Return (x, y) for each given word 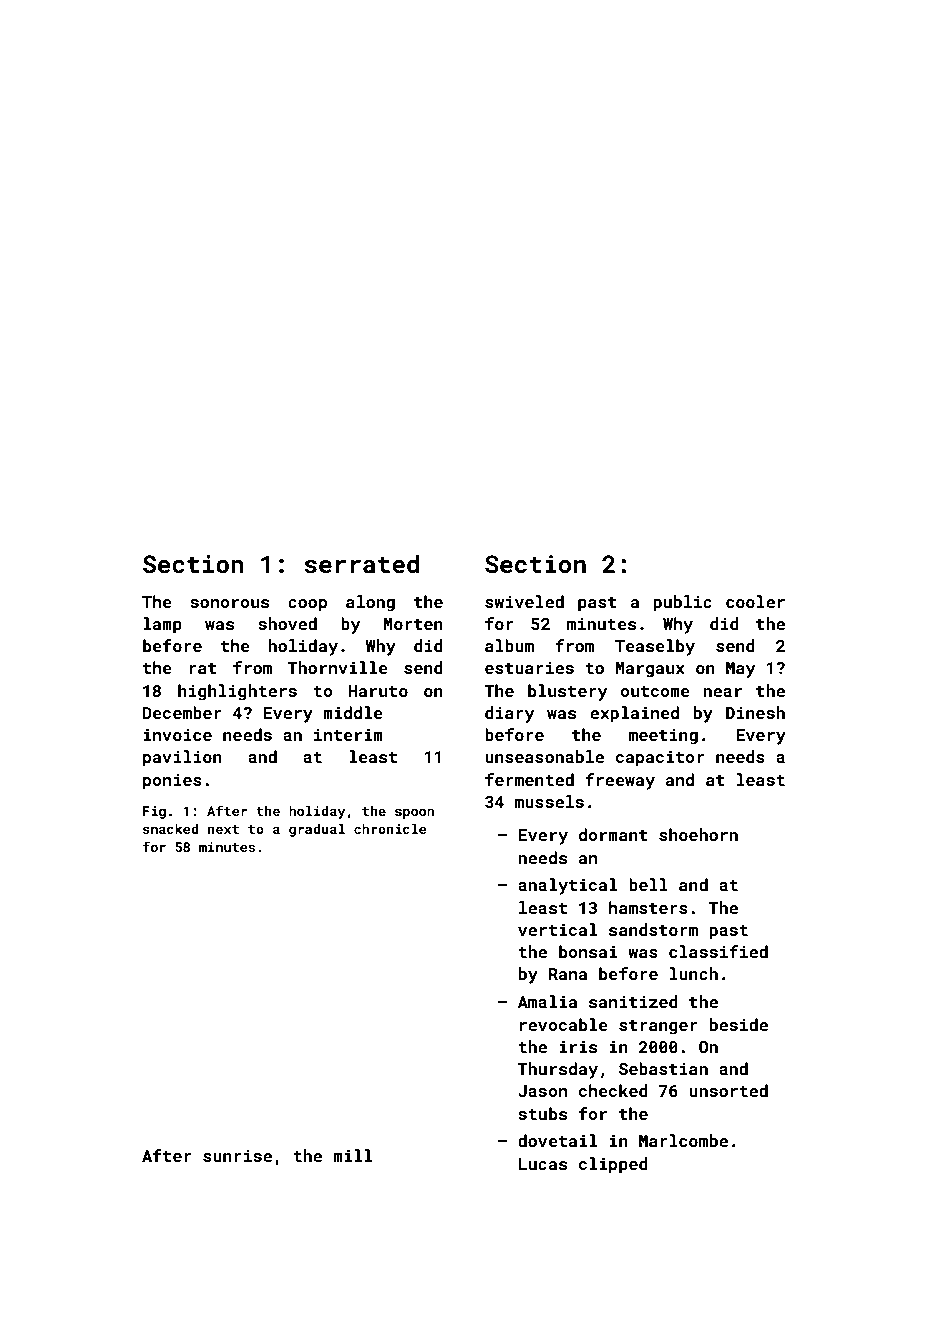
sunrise (237, 1156)
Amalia (547, 1001)
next (223, 829)
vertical (557, 929)
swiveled (524, 601)
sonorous (229, 603)
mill (352, 1155)
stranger (658, 1027)
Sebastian (663, 1068)
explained (634, 714)
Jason (542, 1091)
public (683, 603)
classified (718, 951)
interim (348, 734)
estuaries (529, 668)
